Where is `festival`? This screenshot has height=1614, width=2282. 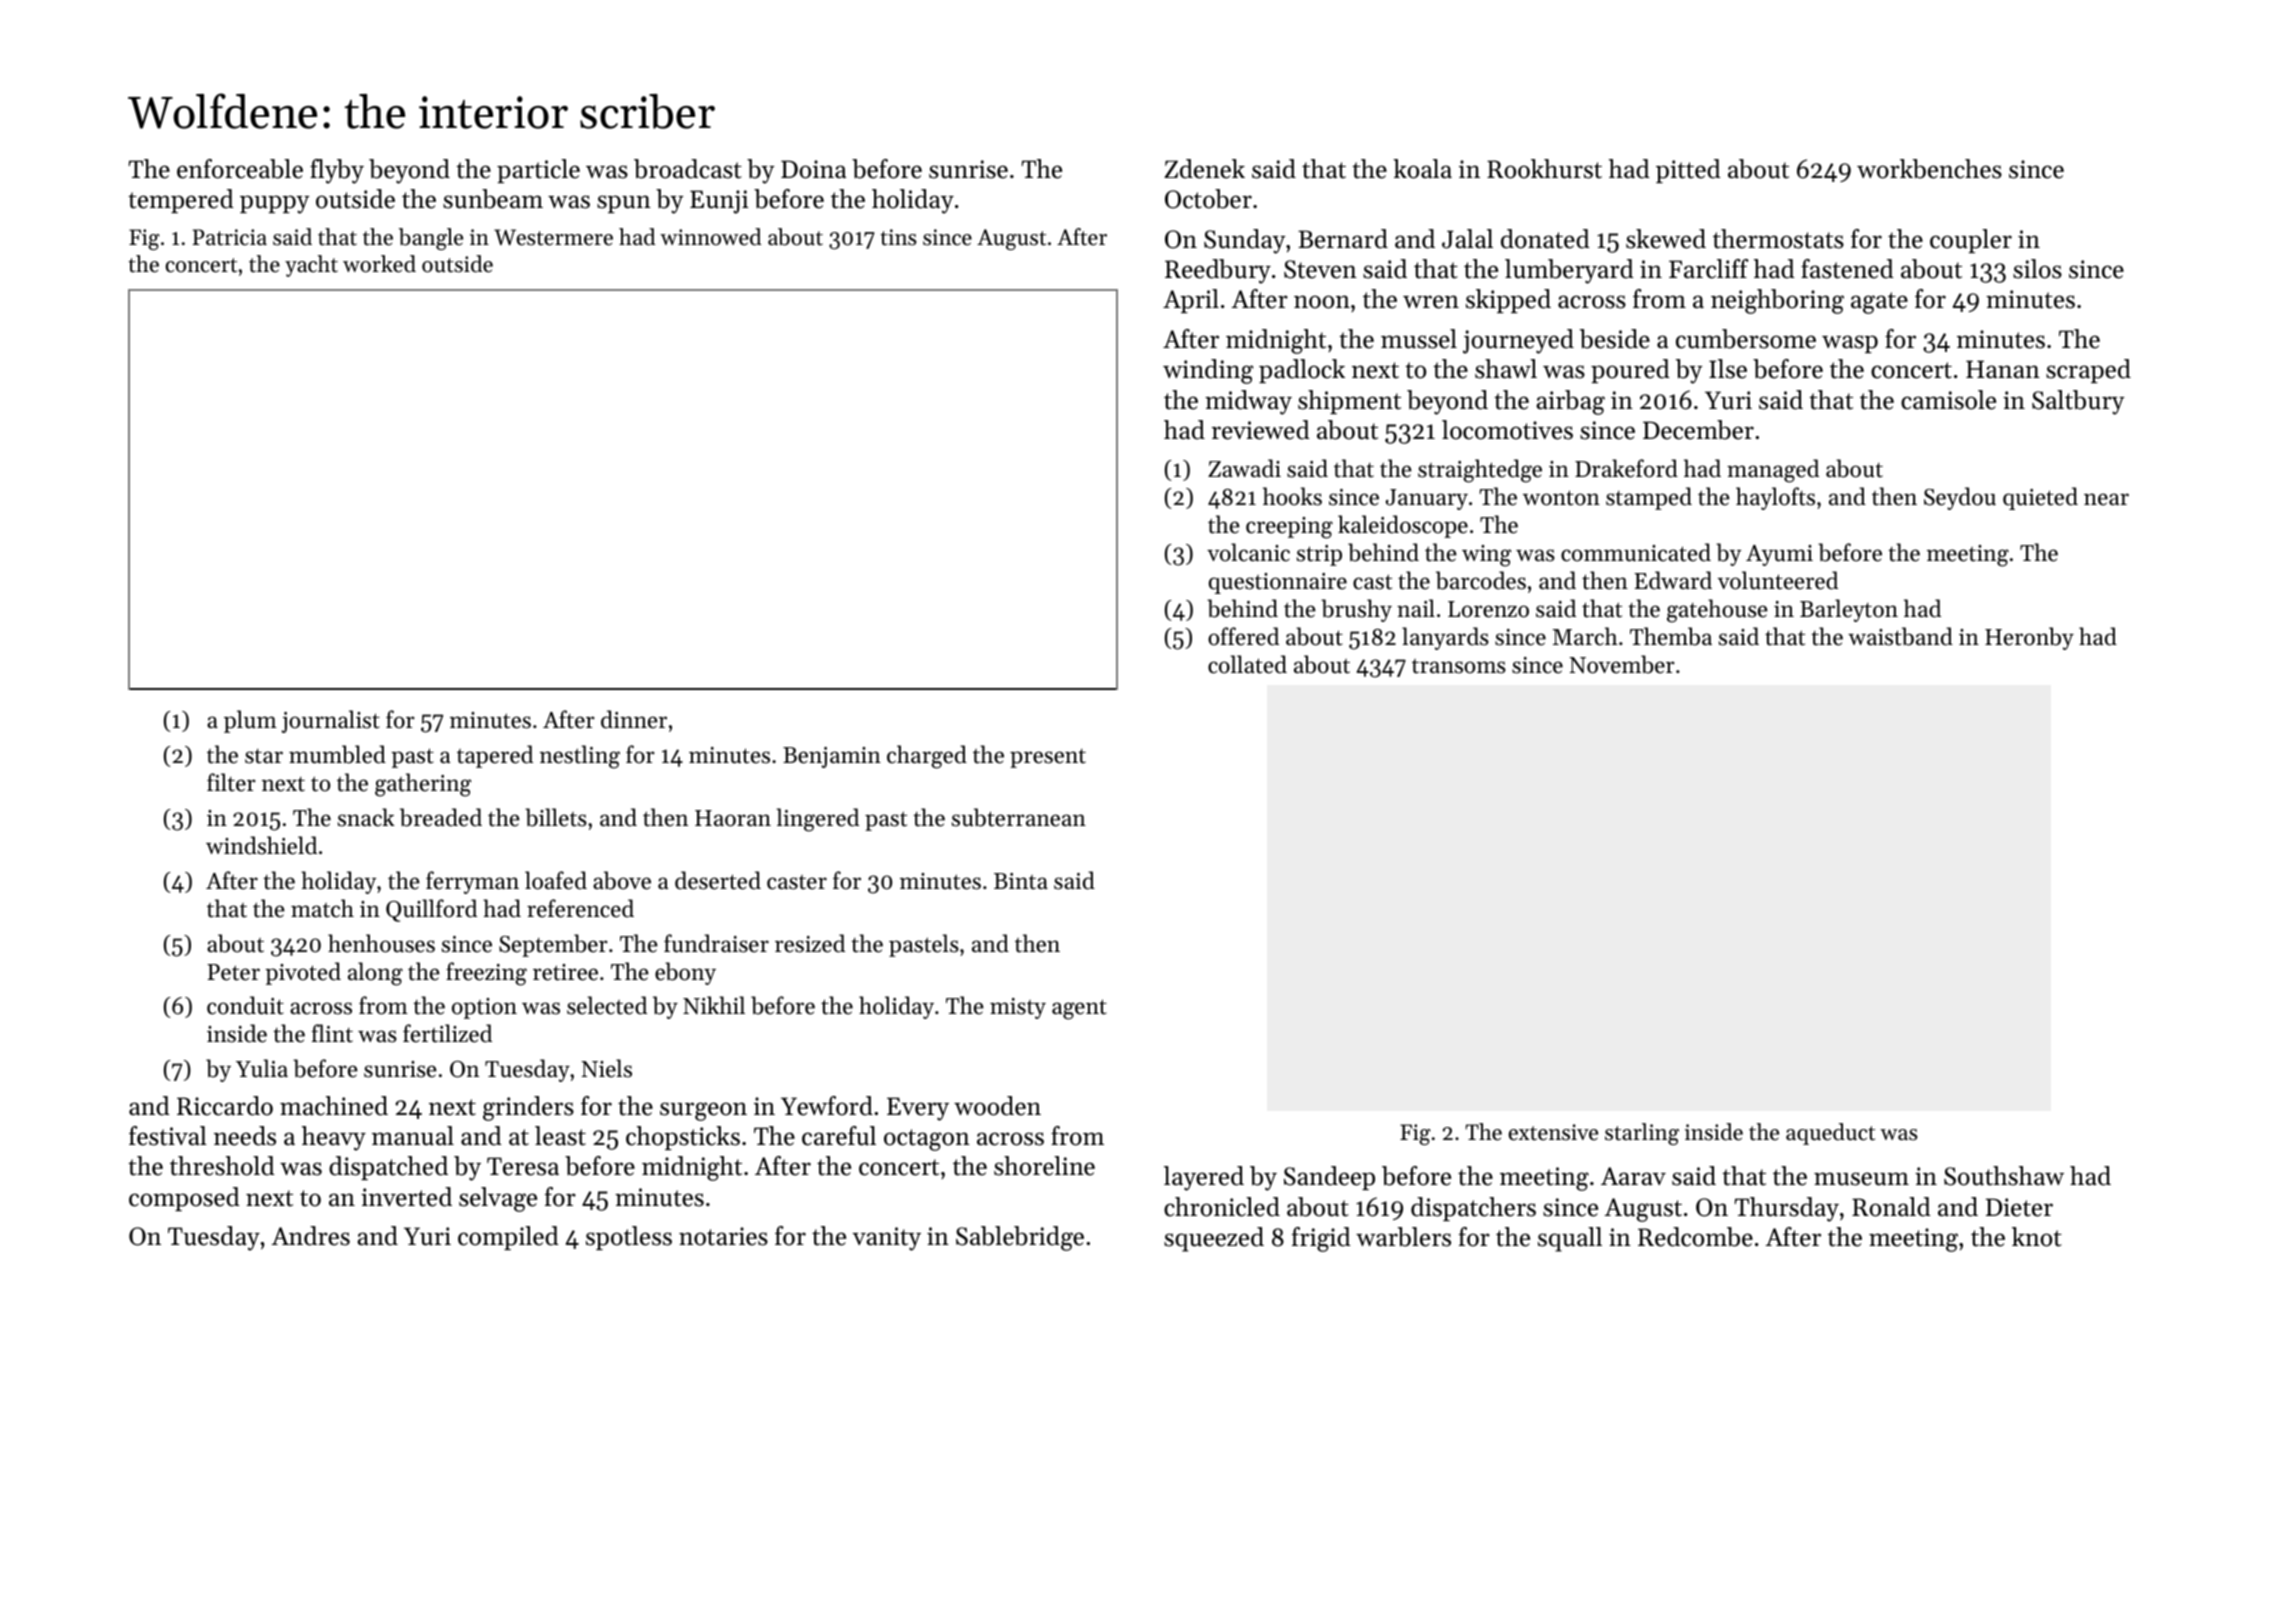 festival is located at coordinates (168, 1136).
